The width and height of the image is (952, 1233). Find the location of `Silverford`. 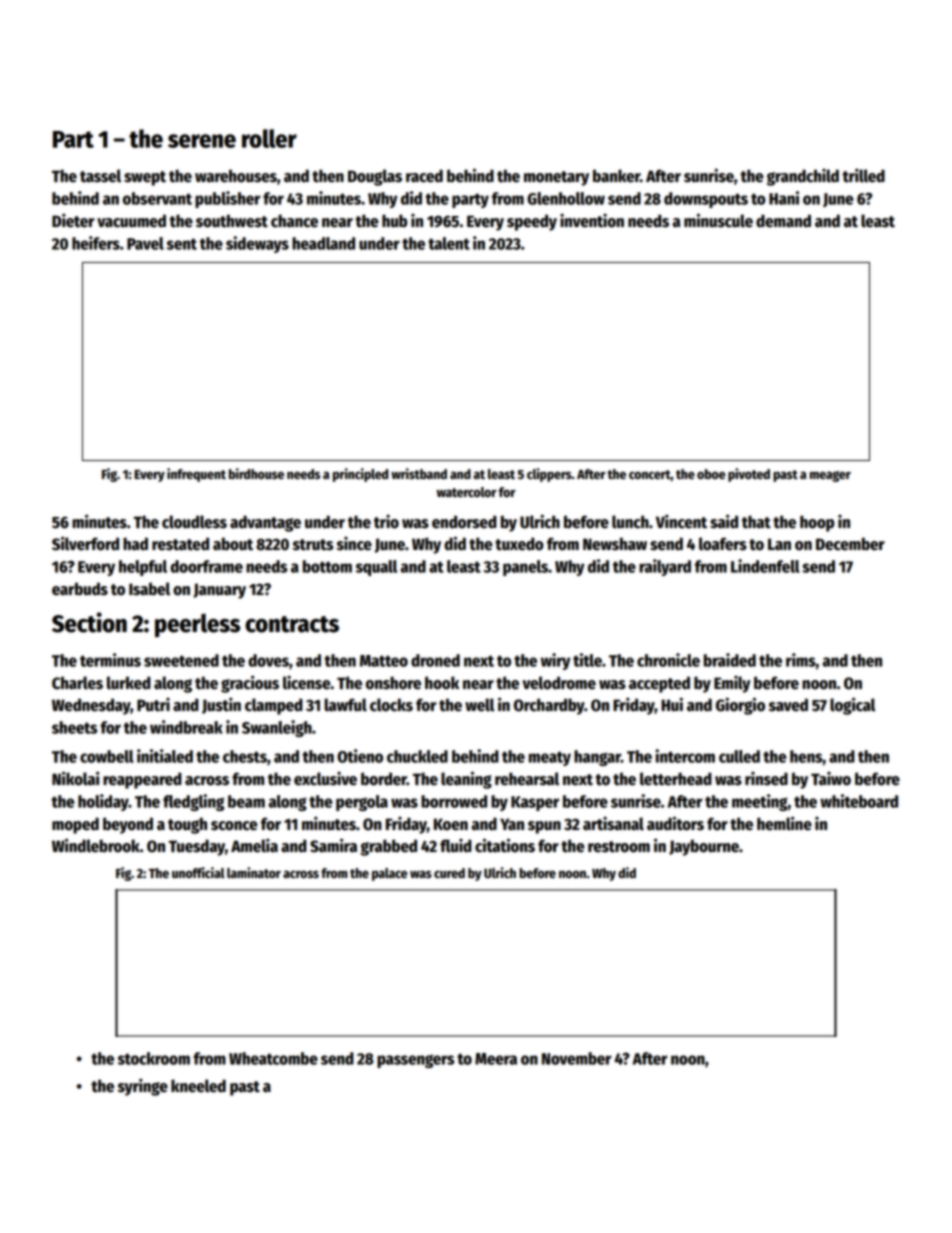

Silverford is located at coordinates (85, 543).
